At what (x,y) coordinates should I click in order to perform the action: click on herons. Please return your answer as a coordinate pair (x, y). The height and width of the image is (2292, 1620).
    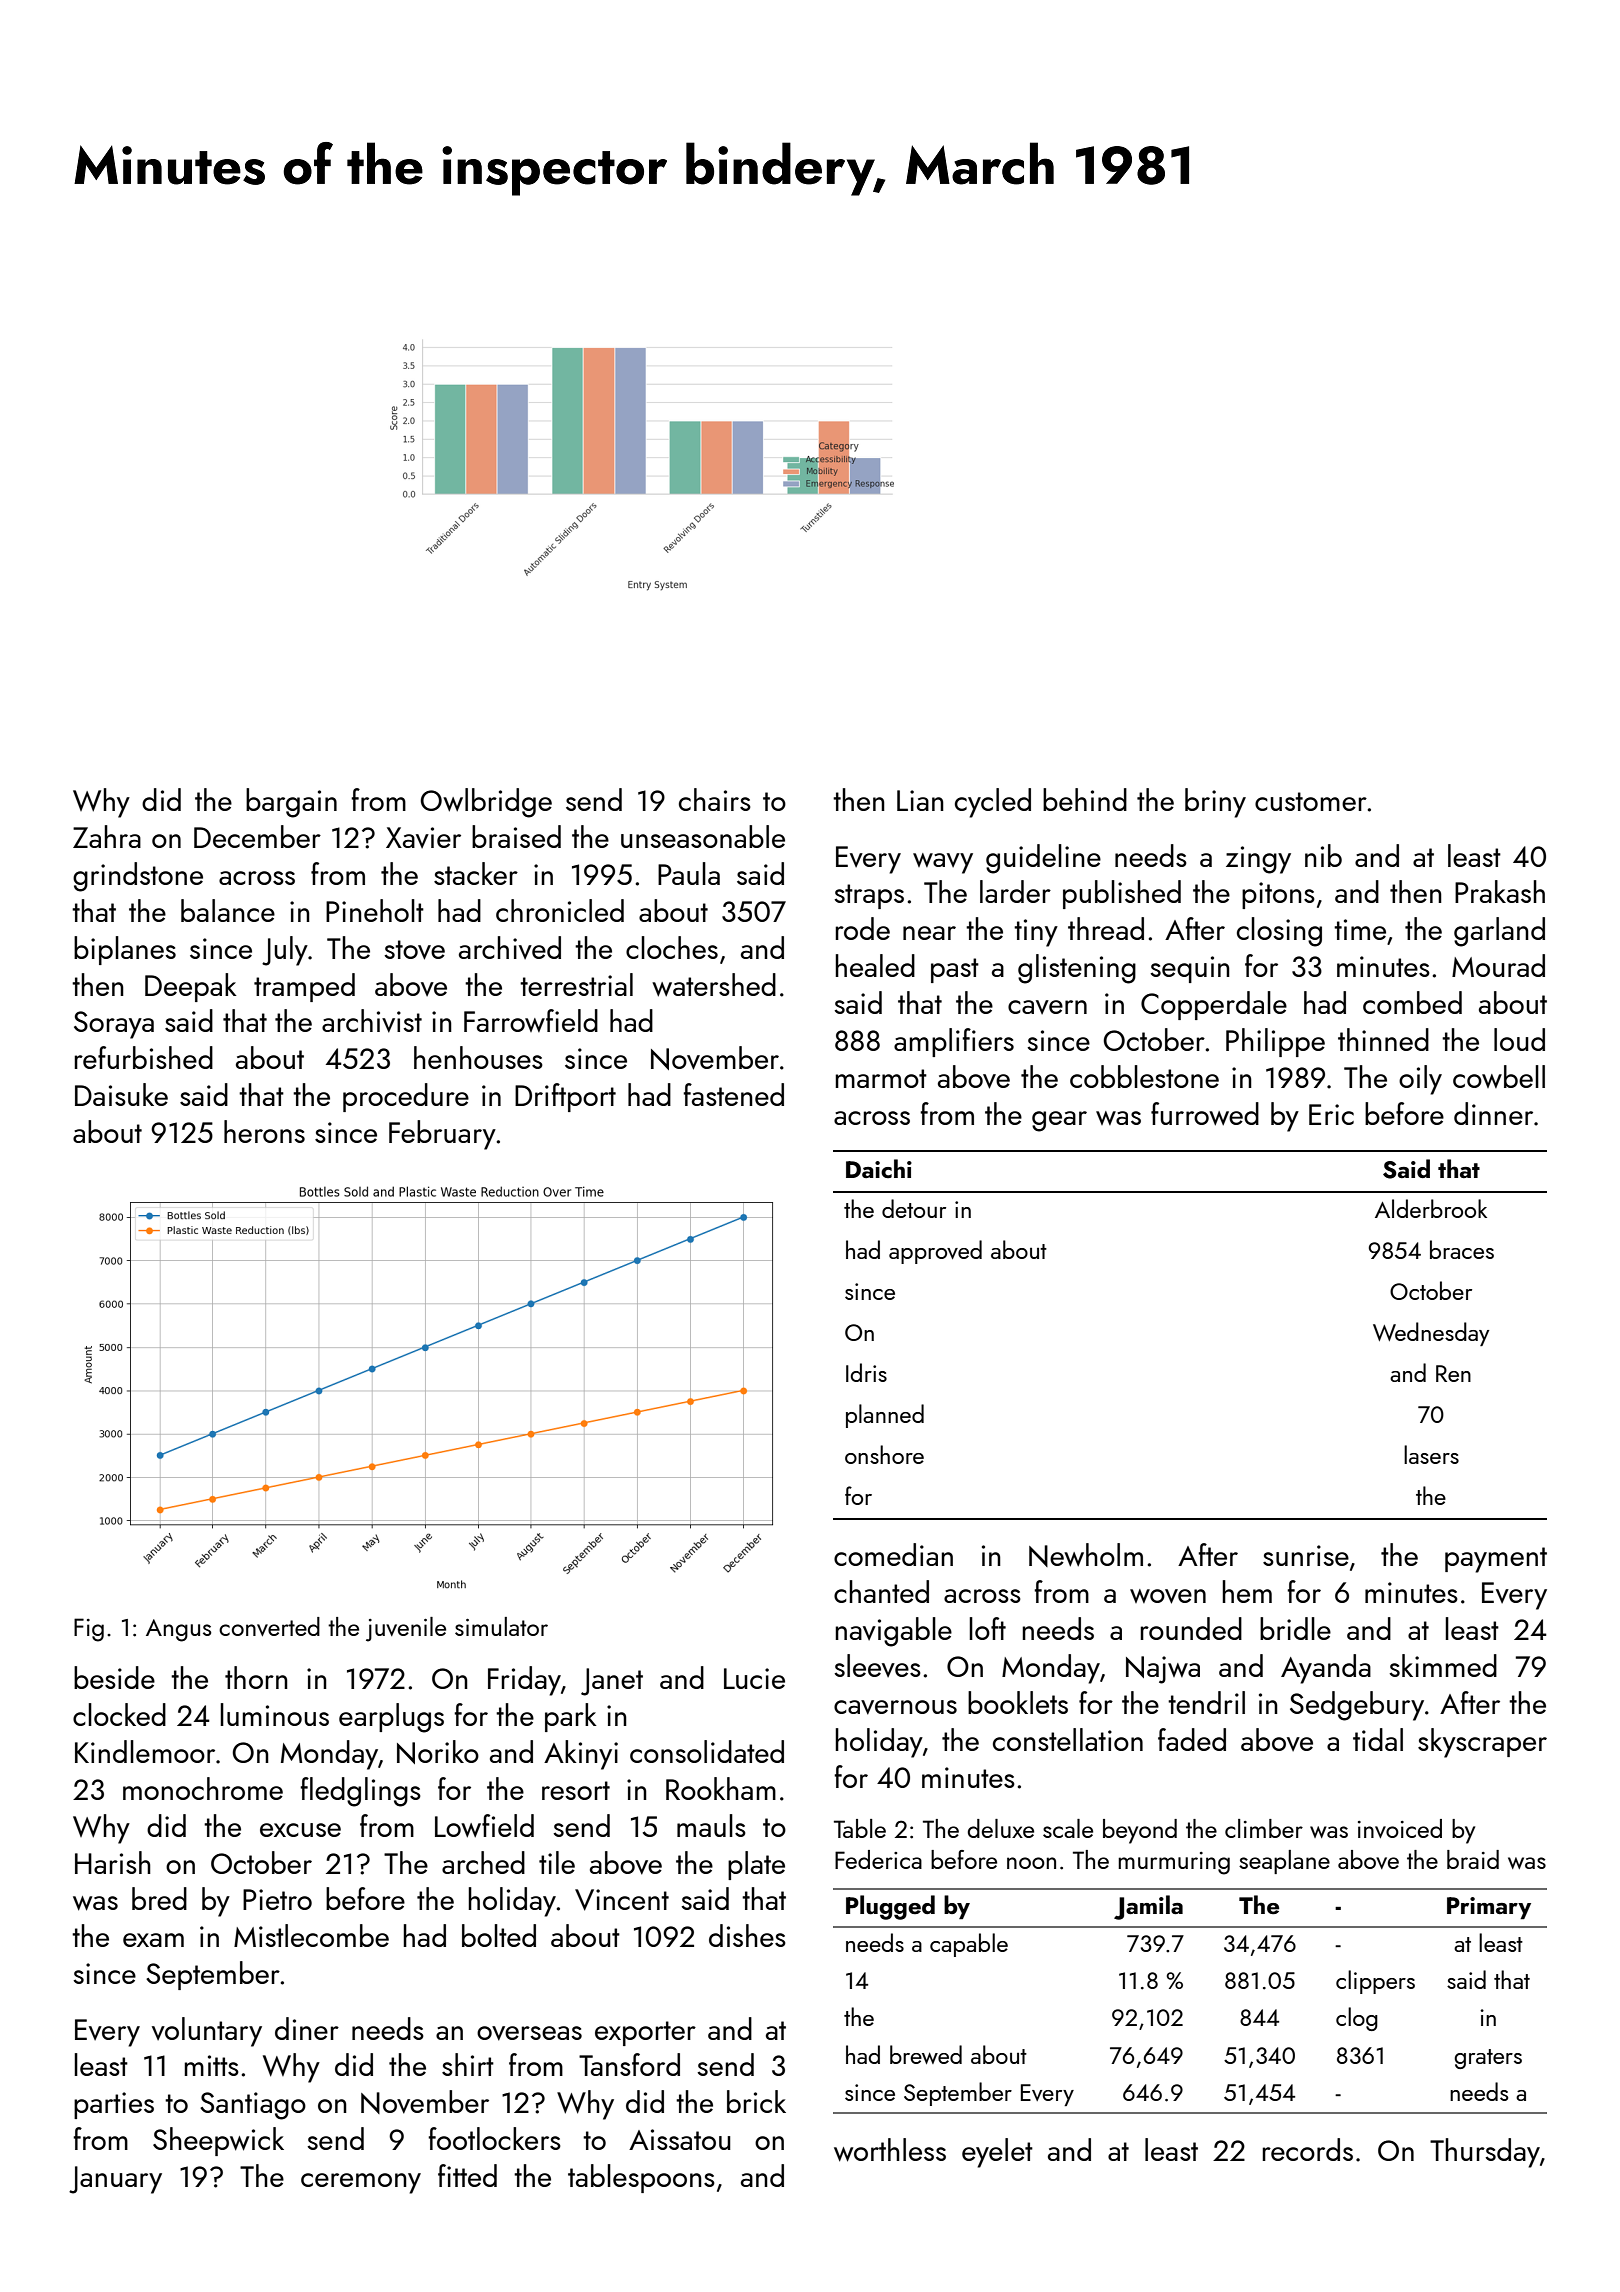
    Looking at the image, I should click on (264, 1131).
